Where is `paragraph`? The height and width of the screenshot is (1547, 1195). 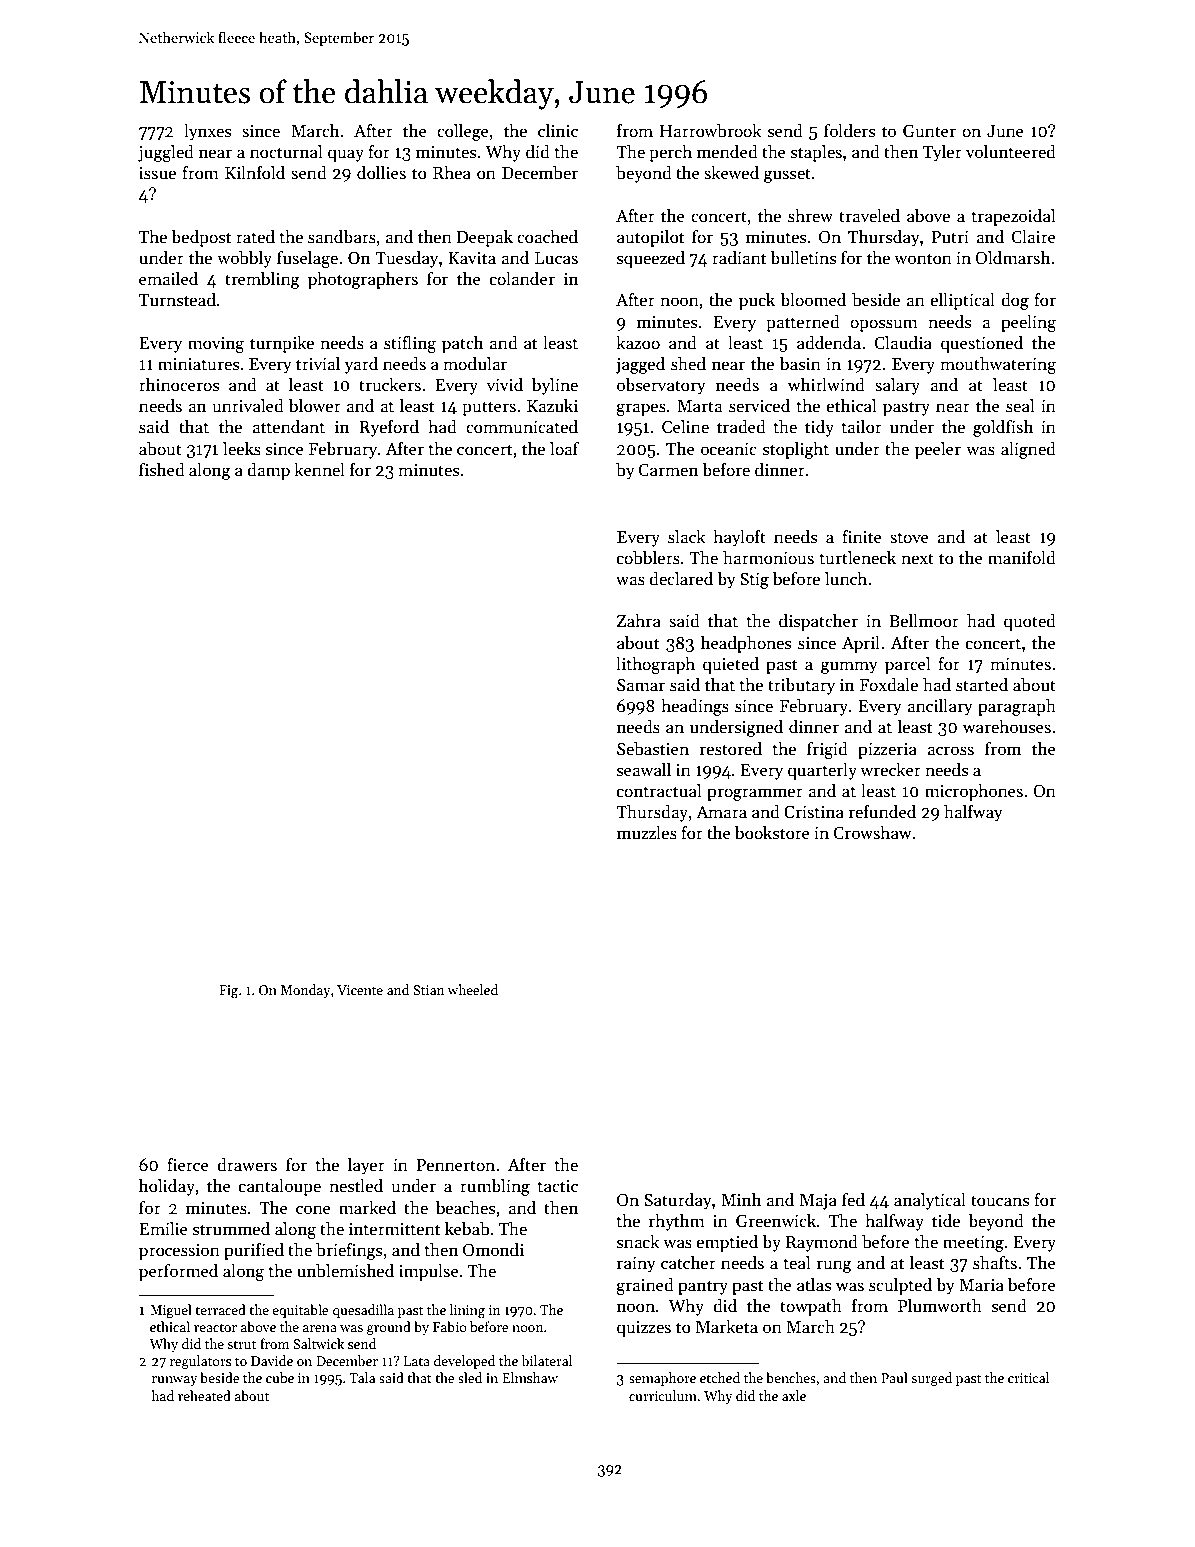 paragraph is located at coordinates (1017, 707).
